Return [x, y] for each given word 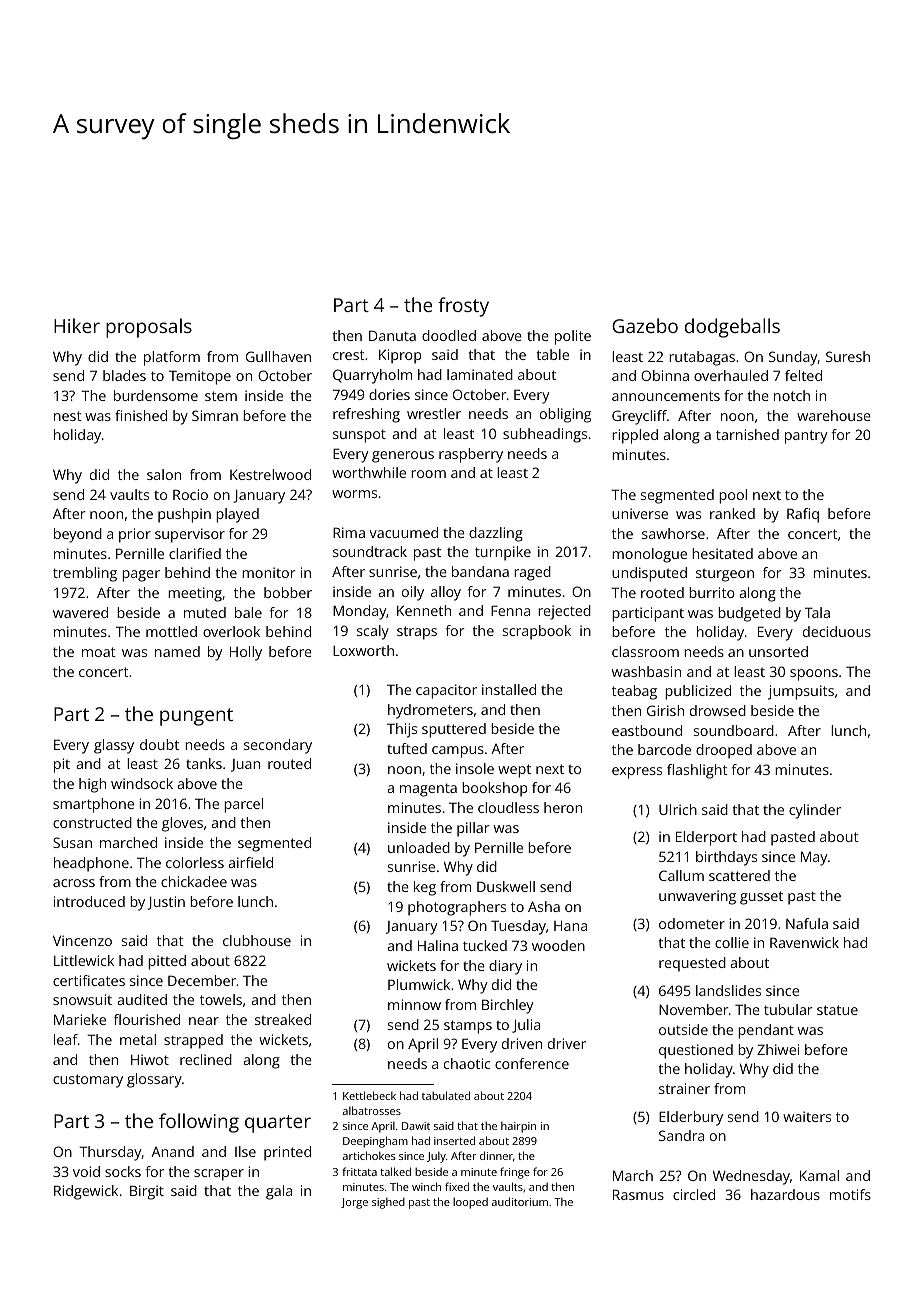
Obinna [665, 375]
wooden [558, 945]
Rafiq [803, 515]
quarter [278, 1124]
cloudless [508, 807]
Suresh [848, 356]
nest [68, 416]
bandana [480, 571]
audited [142, 999]
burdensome [156, 395]
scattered [739, 875]
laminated [480, 374]
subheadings [545, 435]
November [694, 1009]
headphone [91, 864]
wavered [80, 612]
